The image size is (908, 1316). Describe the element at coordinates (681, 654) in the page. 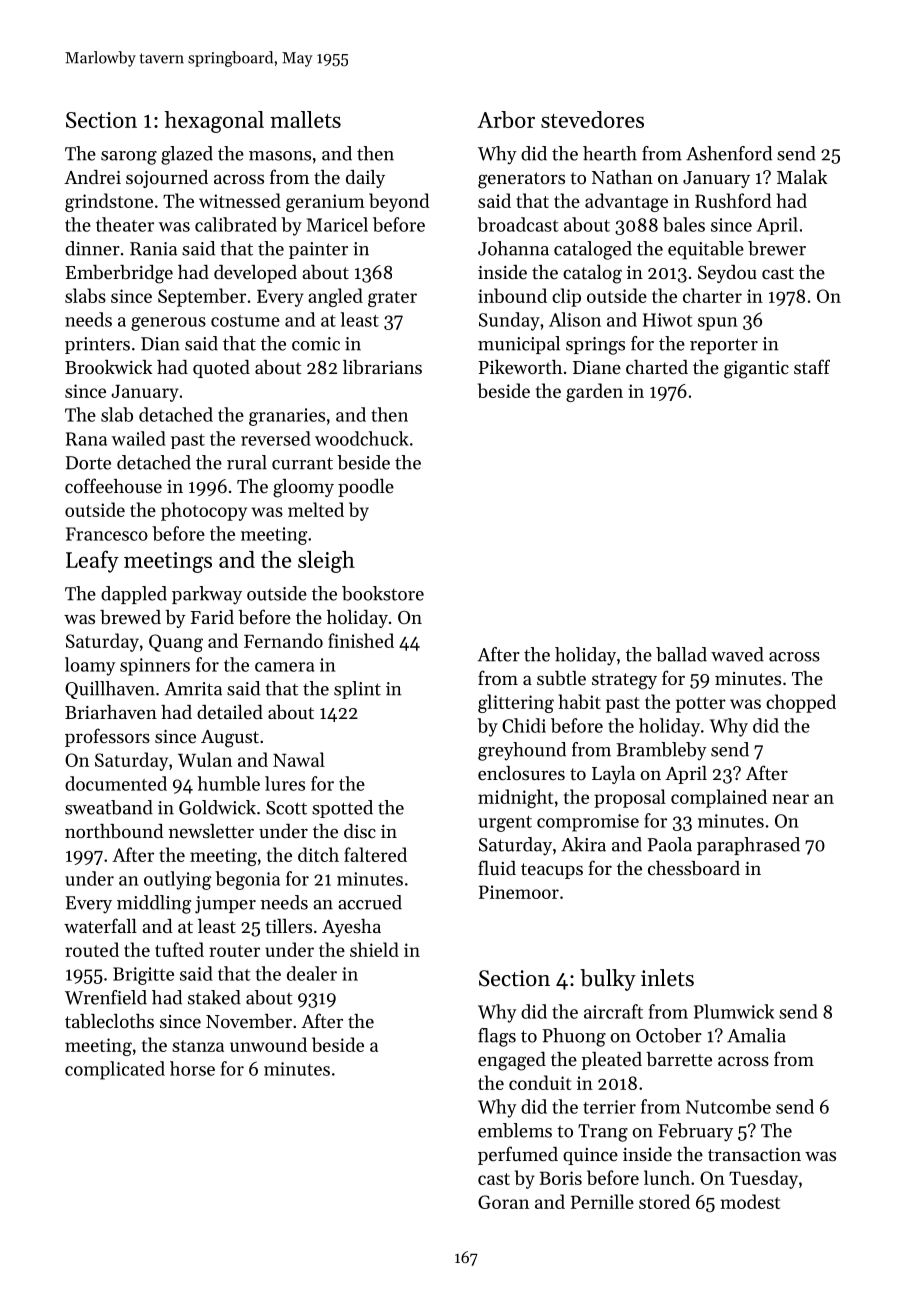

I see `ballad` at that location.
